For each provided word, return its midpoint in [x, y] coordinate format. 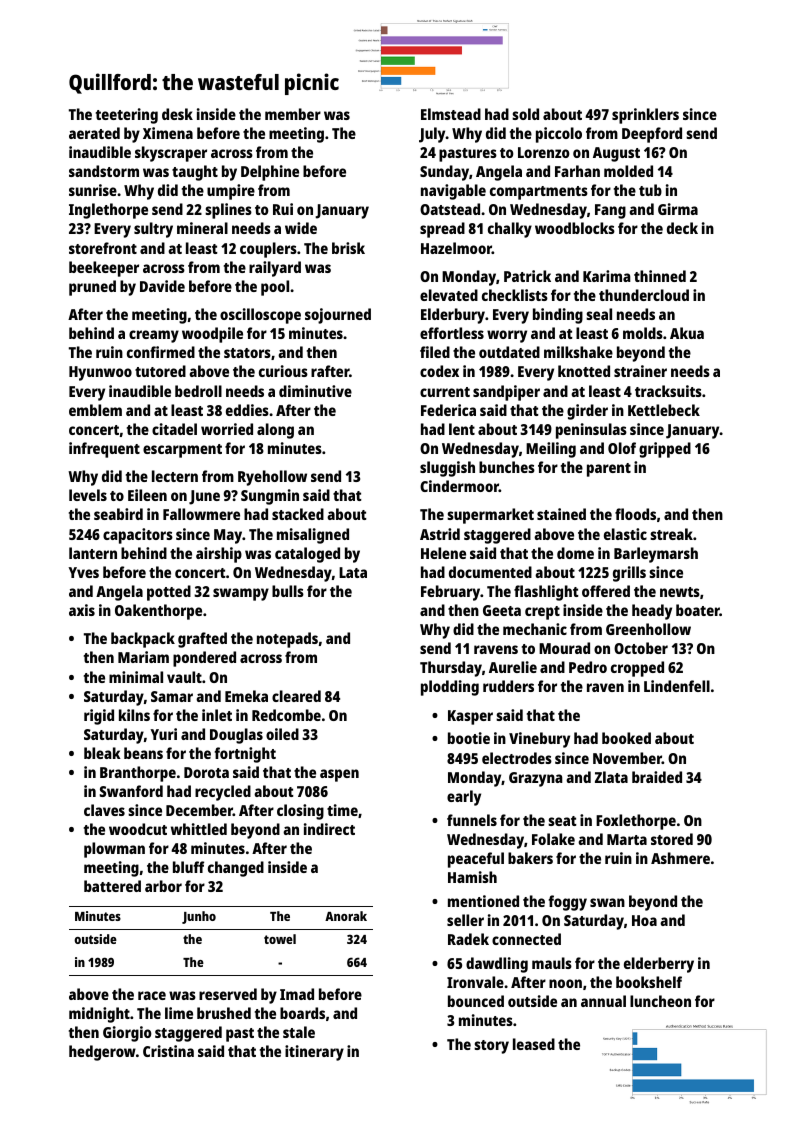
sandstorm [104, 171]
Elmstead [451, 114]
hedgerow [102, 1053]
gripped [665, 450]
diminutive [315, 391]
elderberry [659, 965]
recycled [223, 793]
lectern [175, 476]
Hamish [472, 877]
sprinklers [645, 116]
